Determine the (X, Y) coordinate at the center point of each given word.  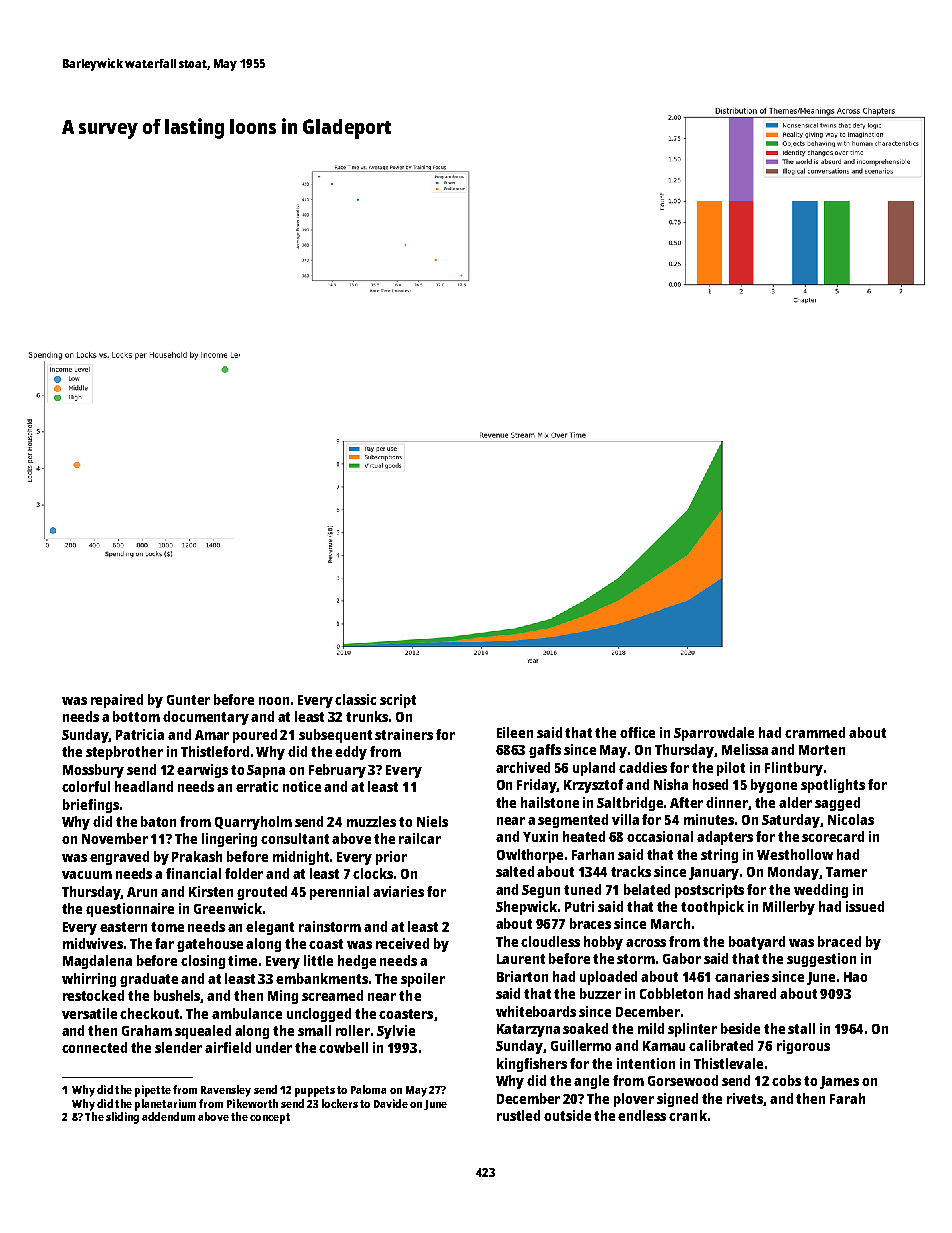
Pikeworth (252, 1103)
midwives (93, 943)
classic (355, 699)
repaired (117, 701)
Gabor (682, 958)
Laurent (521, 959)
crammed (815, 732)
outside (567, 1115)
